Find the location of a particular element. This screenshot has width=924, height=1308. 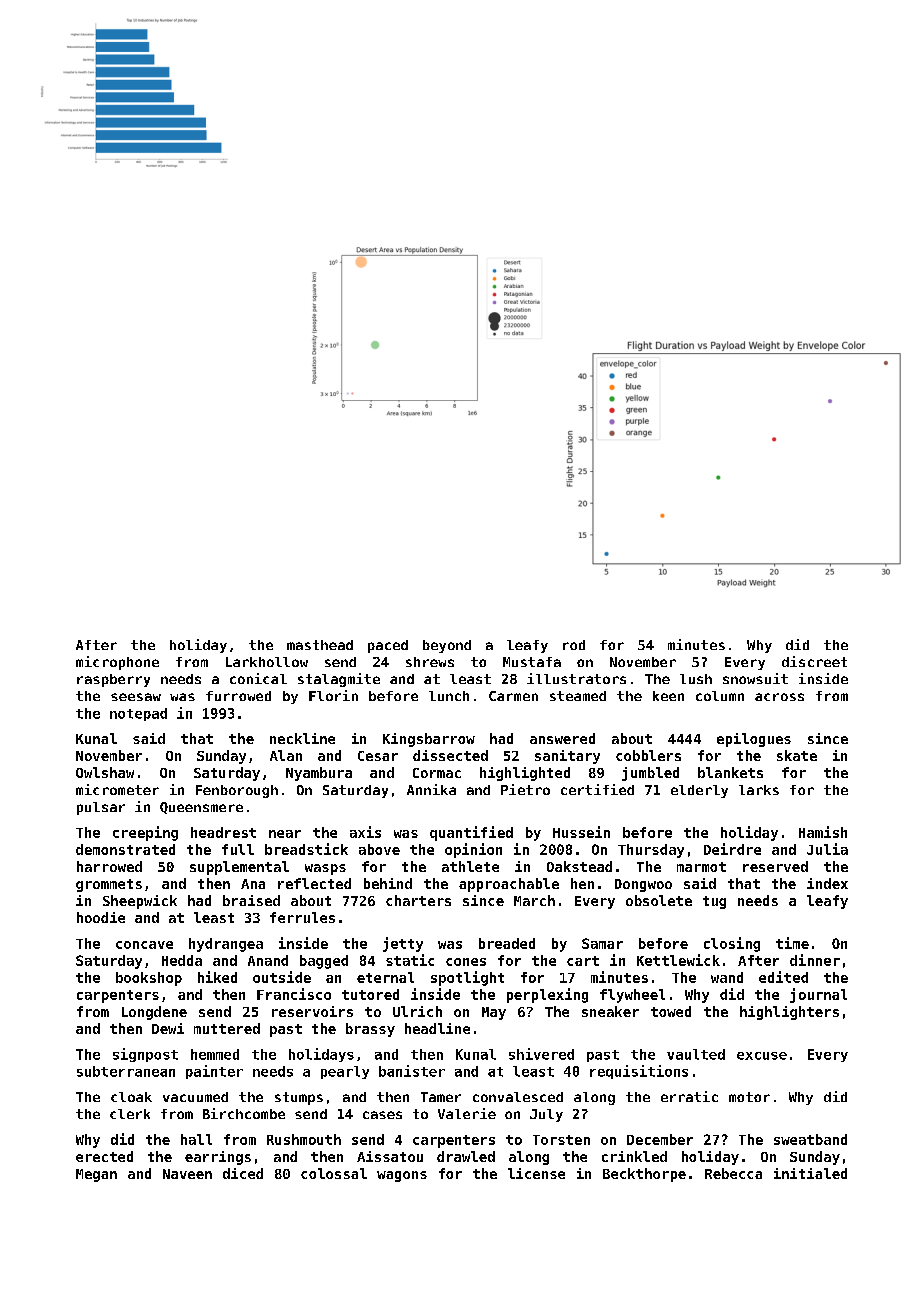

wagons is located at coordinates (402, 1176).
